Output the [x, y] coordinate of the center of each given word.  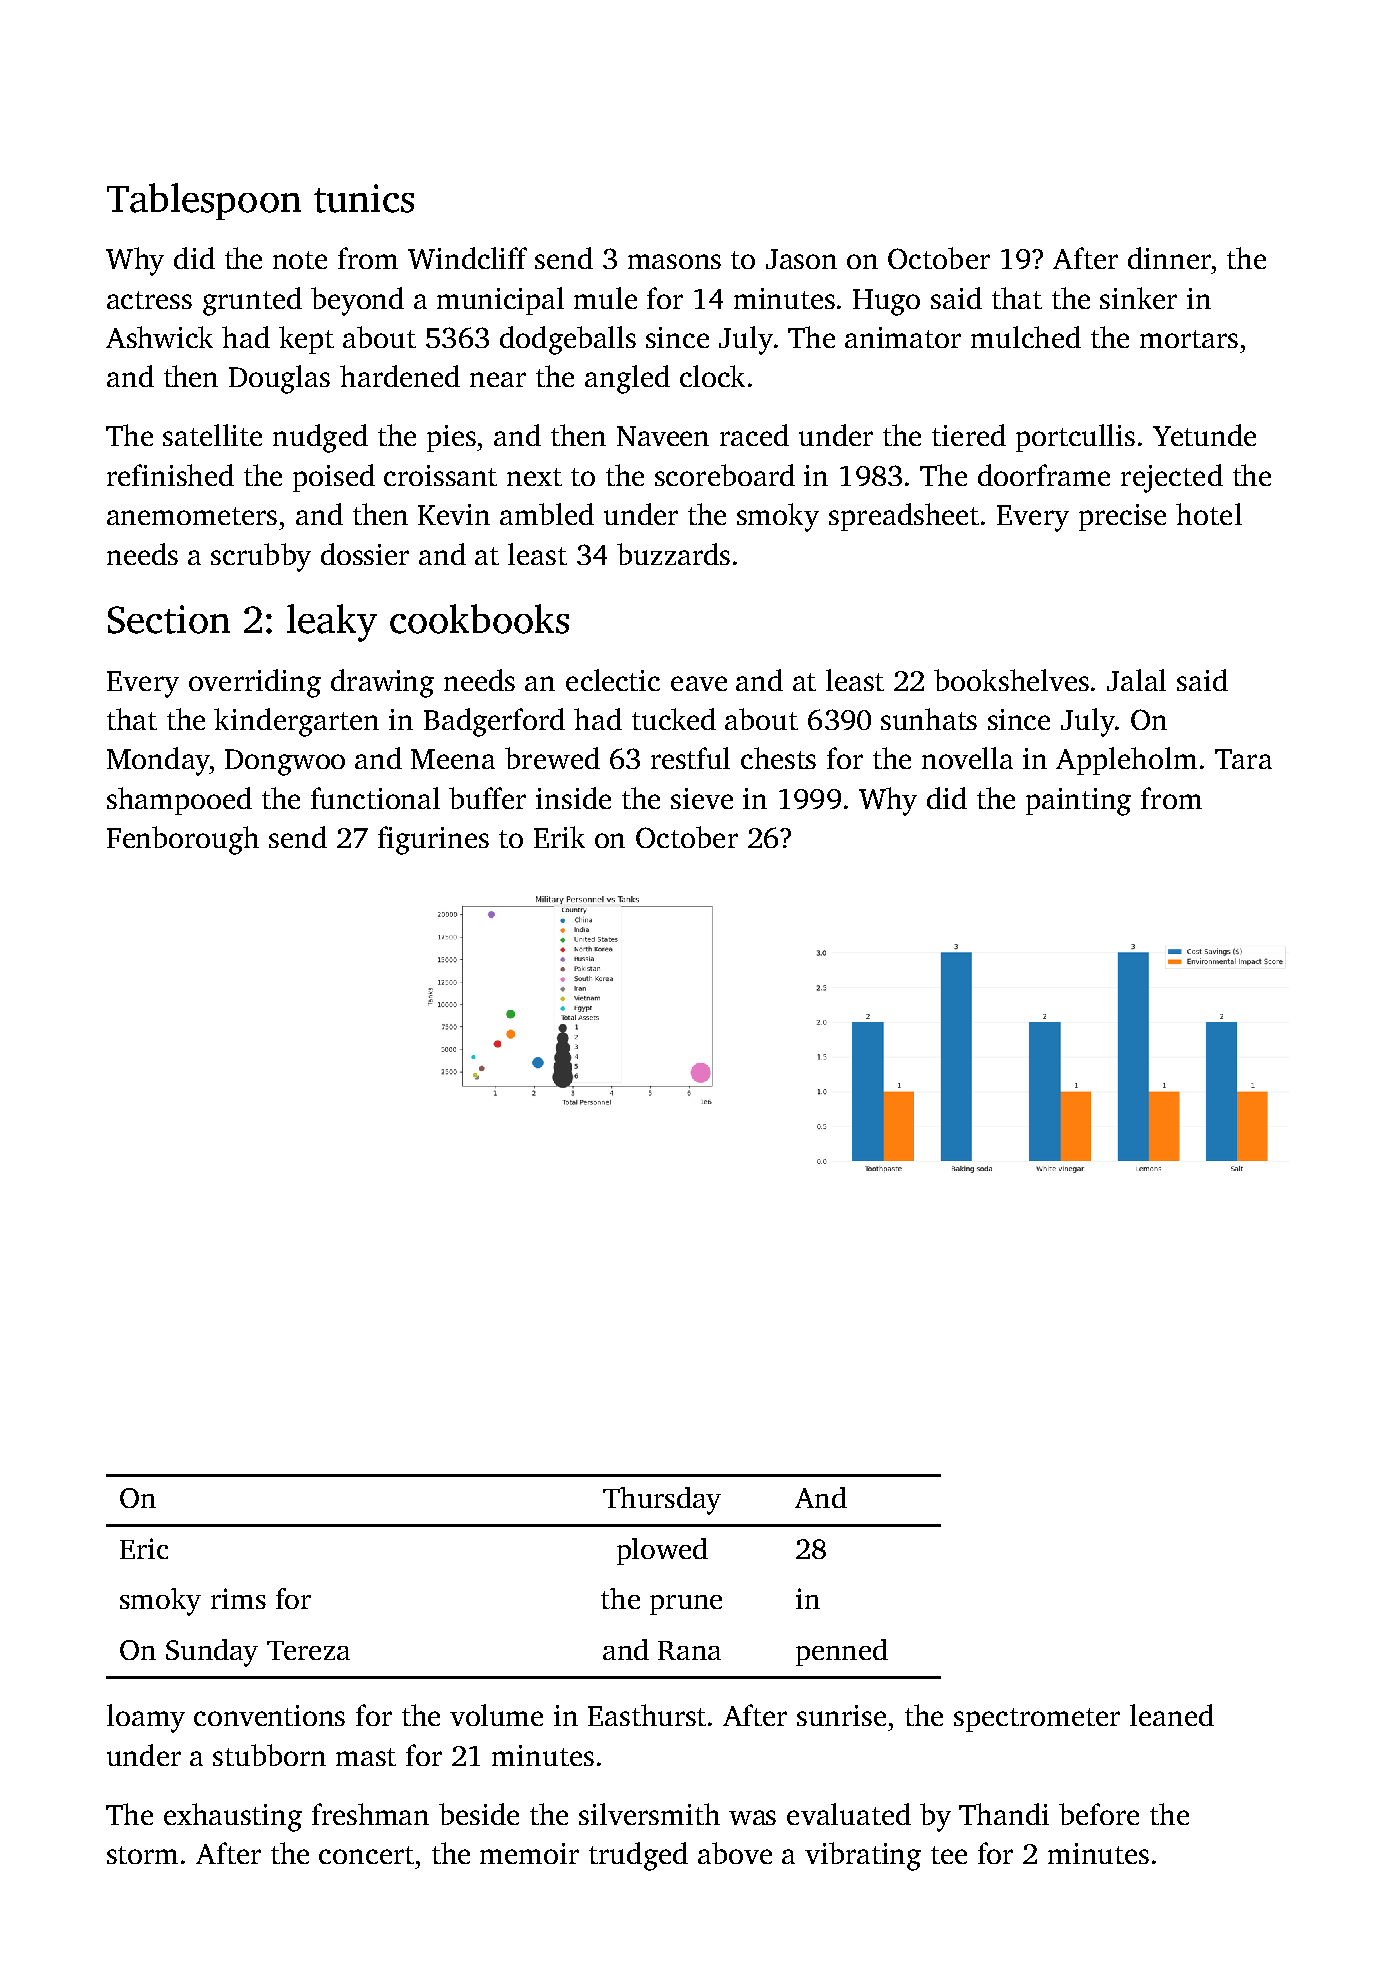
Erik [559, 837]
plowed [662, 1551]
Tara [1243, 759]
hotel [1209, 514]
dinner [1169, 258]
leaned [1172, 1715]
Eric [144, 1548]
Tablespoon [204, 201]
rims [238, 1598]
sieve [702, 798]
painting [1078, 802]
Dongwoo [285, 762]
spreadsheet [904, 517]
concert [366, 1855]
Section [169, 619]
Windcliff [467, 258]
